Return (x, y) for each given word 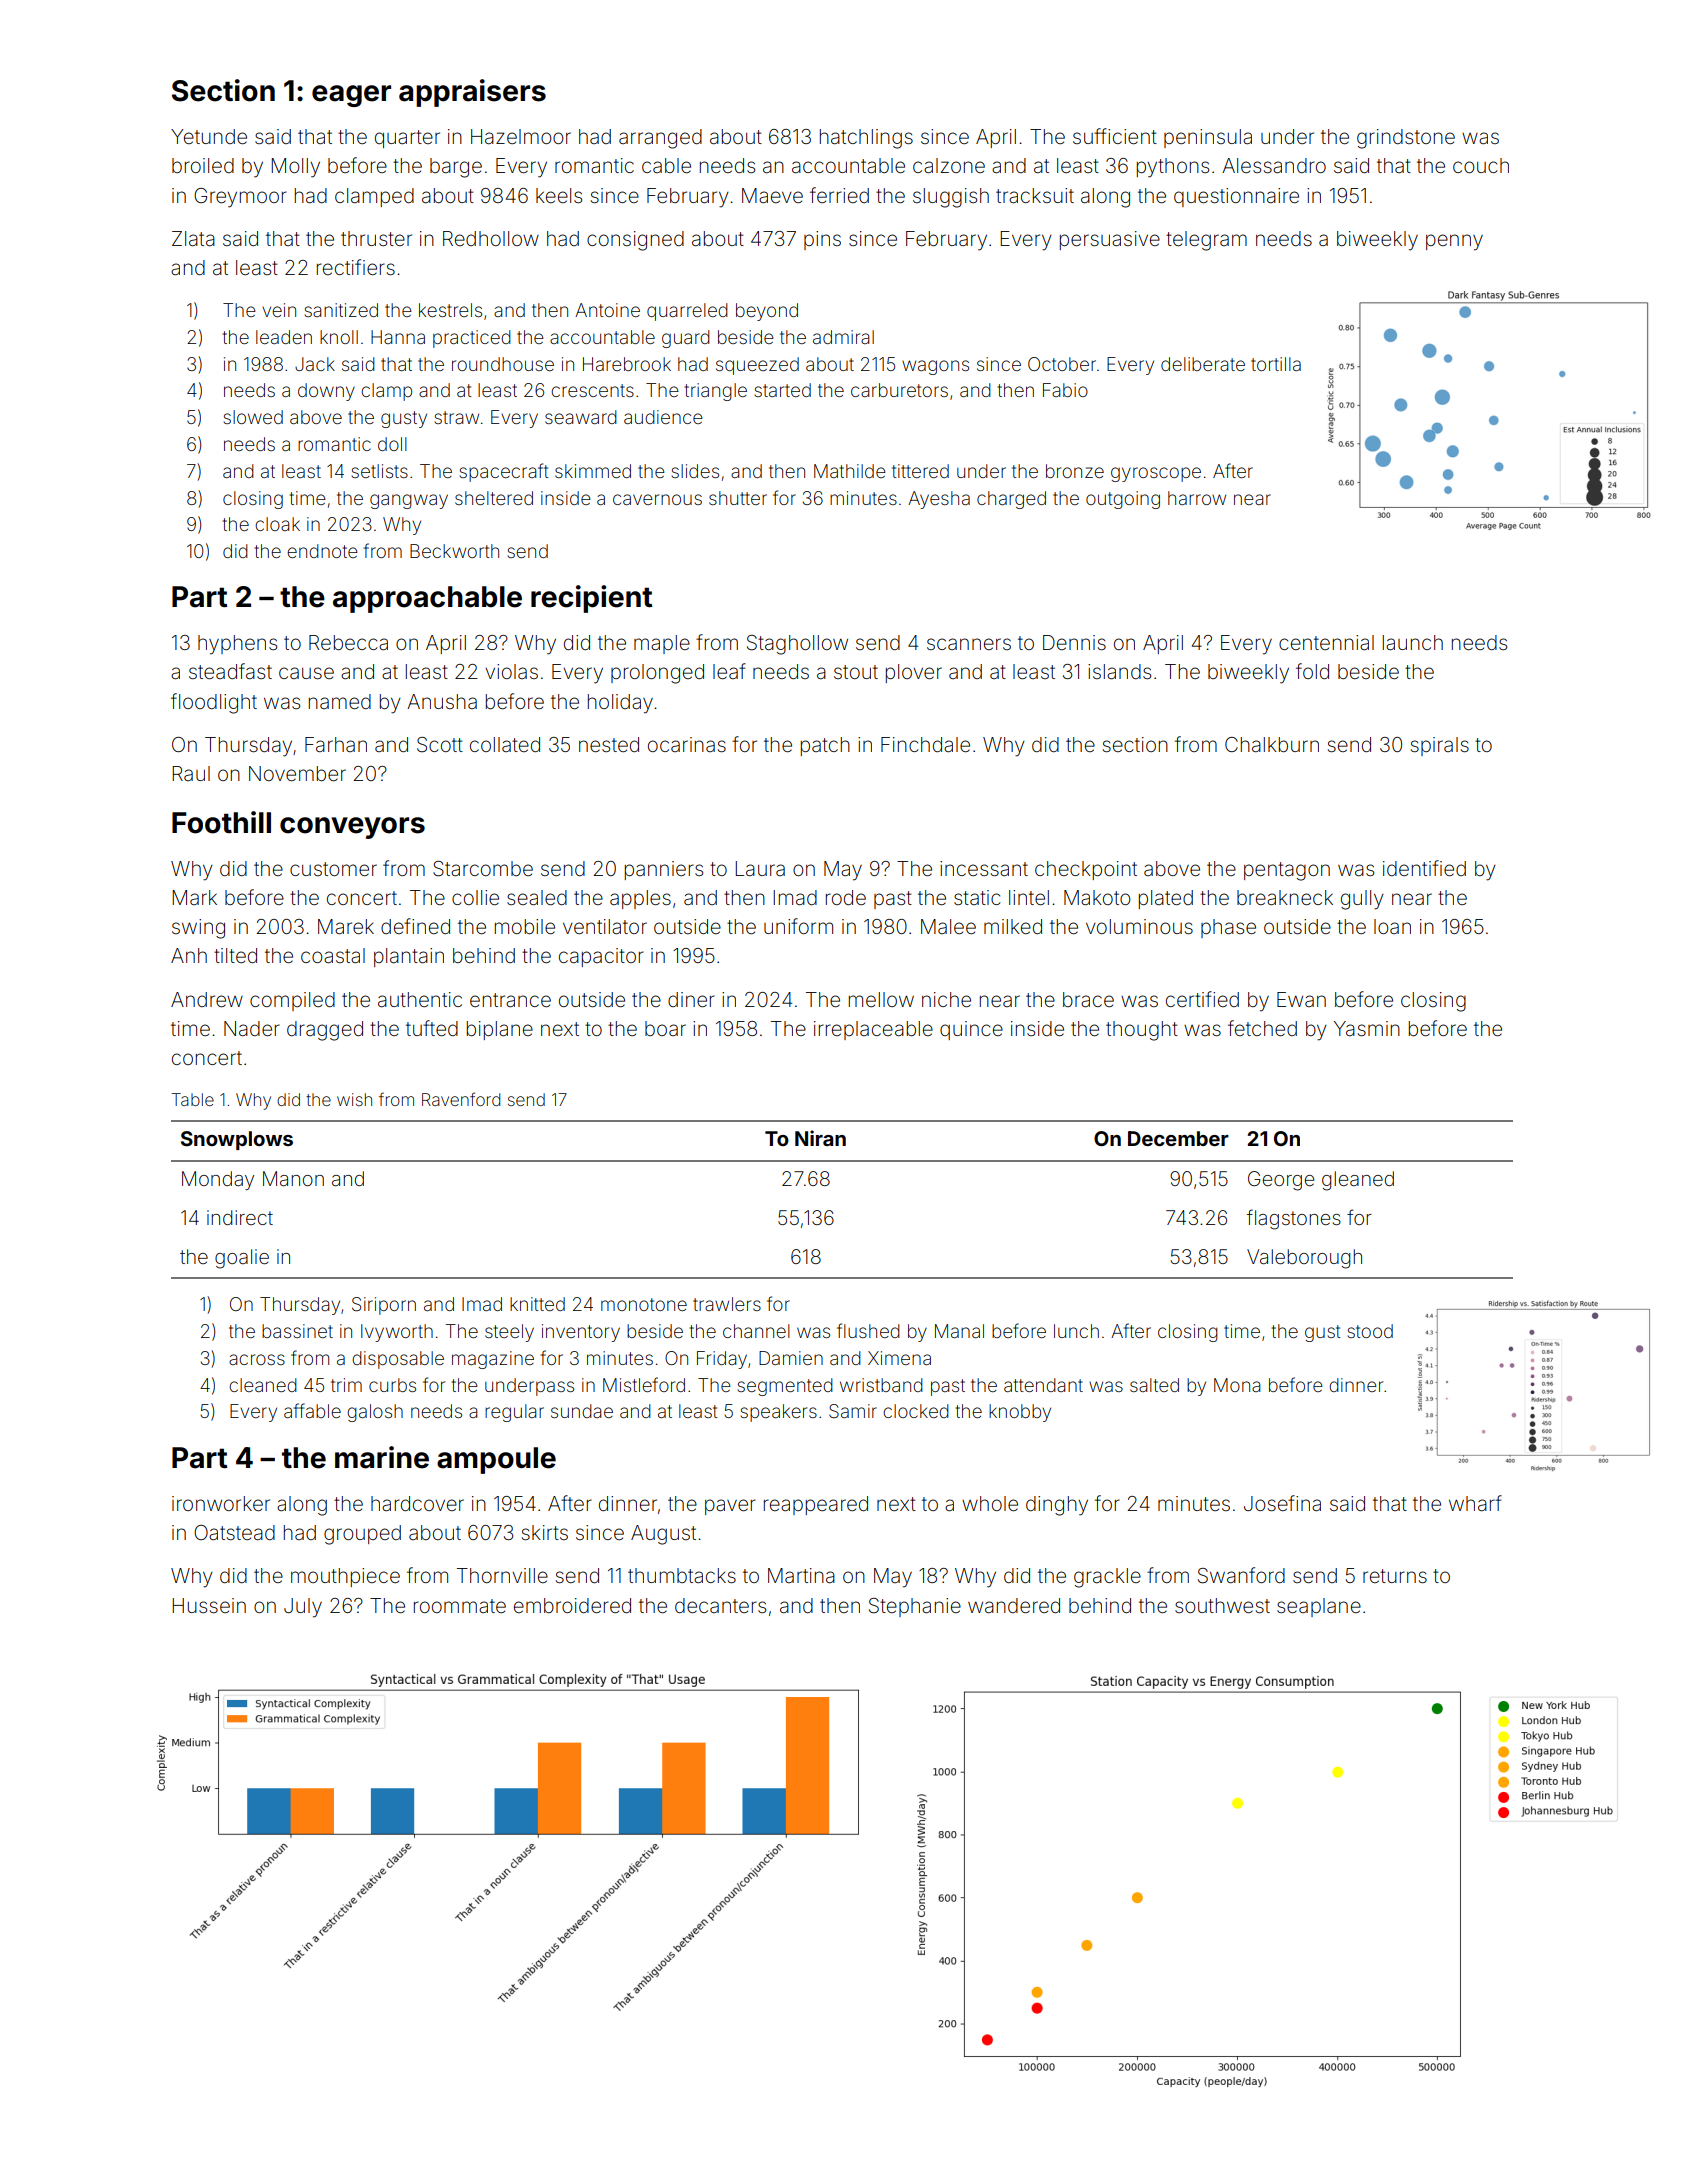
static (977, 897)
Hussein (209, 1605)
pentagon (1287, 871)
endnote (322, 551)
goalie (242, 1259)
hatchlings (866, 139)
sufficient (1115, 136)
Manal (959, 1331)
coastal (333, 955)
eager (351, 96)
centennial (1326, 642)
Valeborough (1304, 1259)
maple (662, 644)
